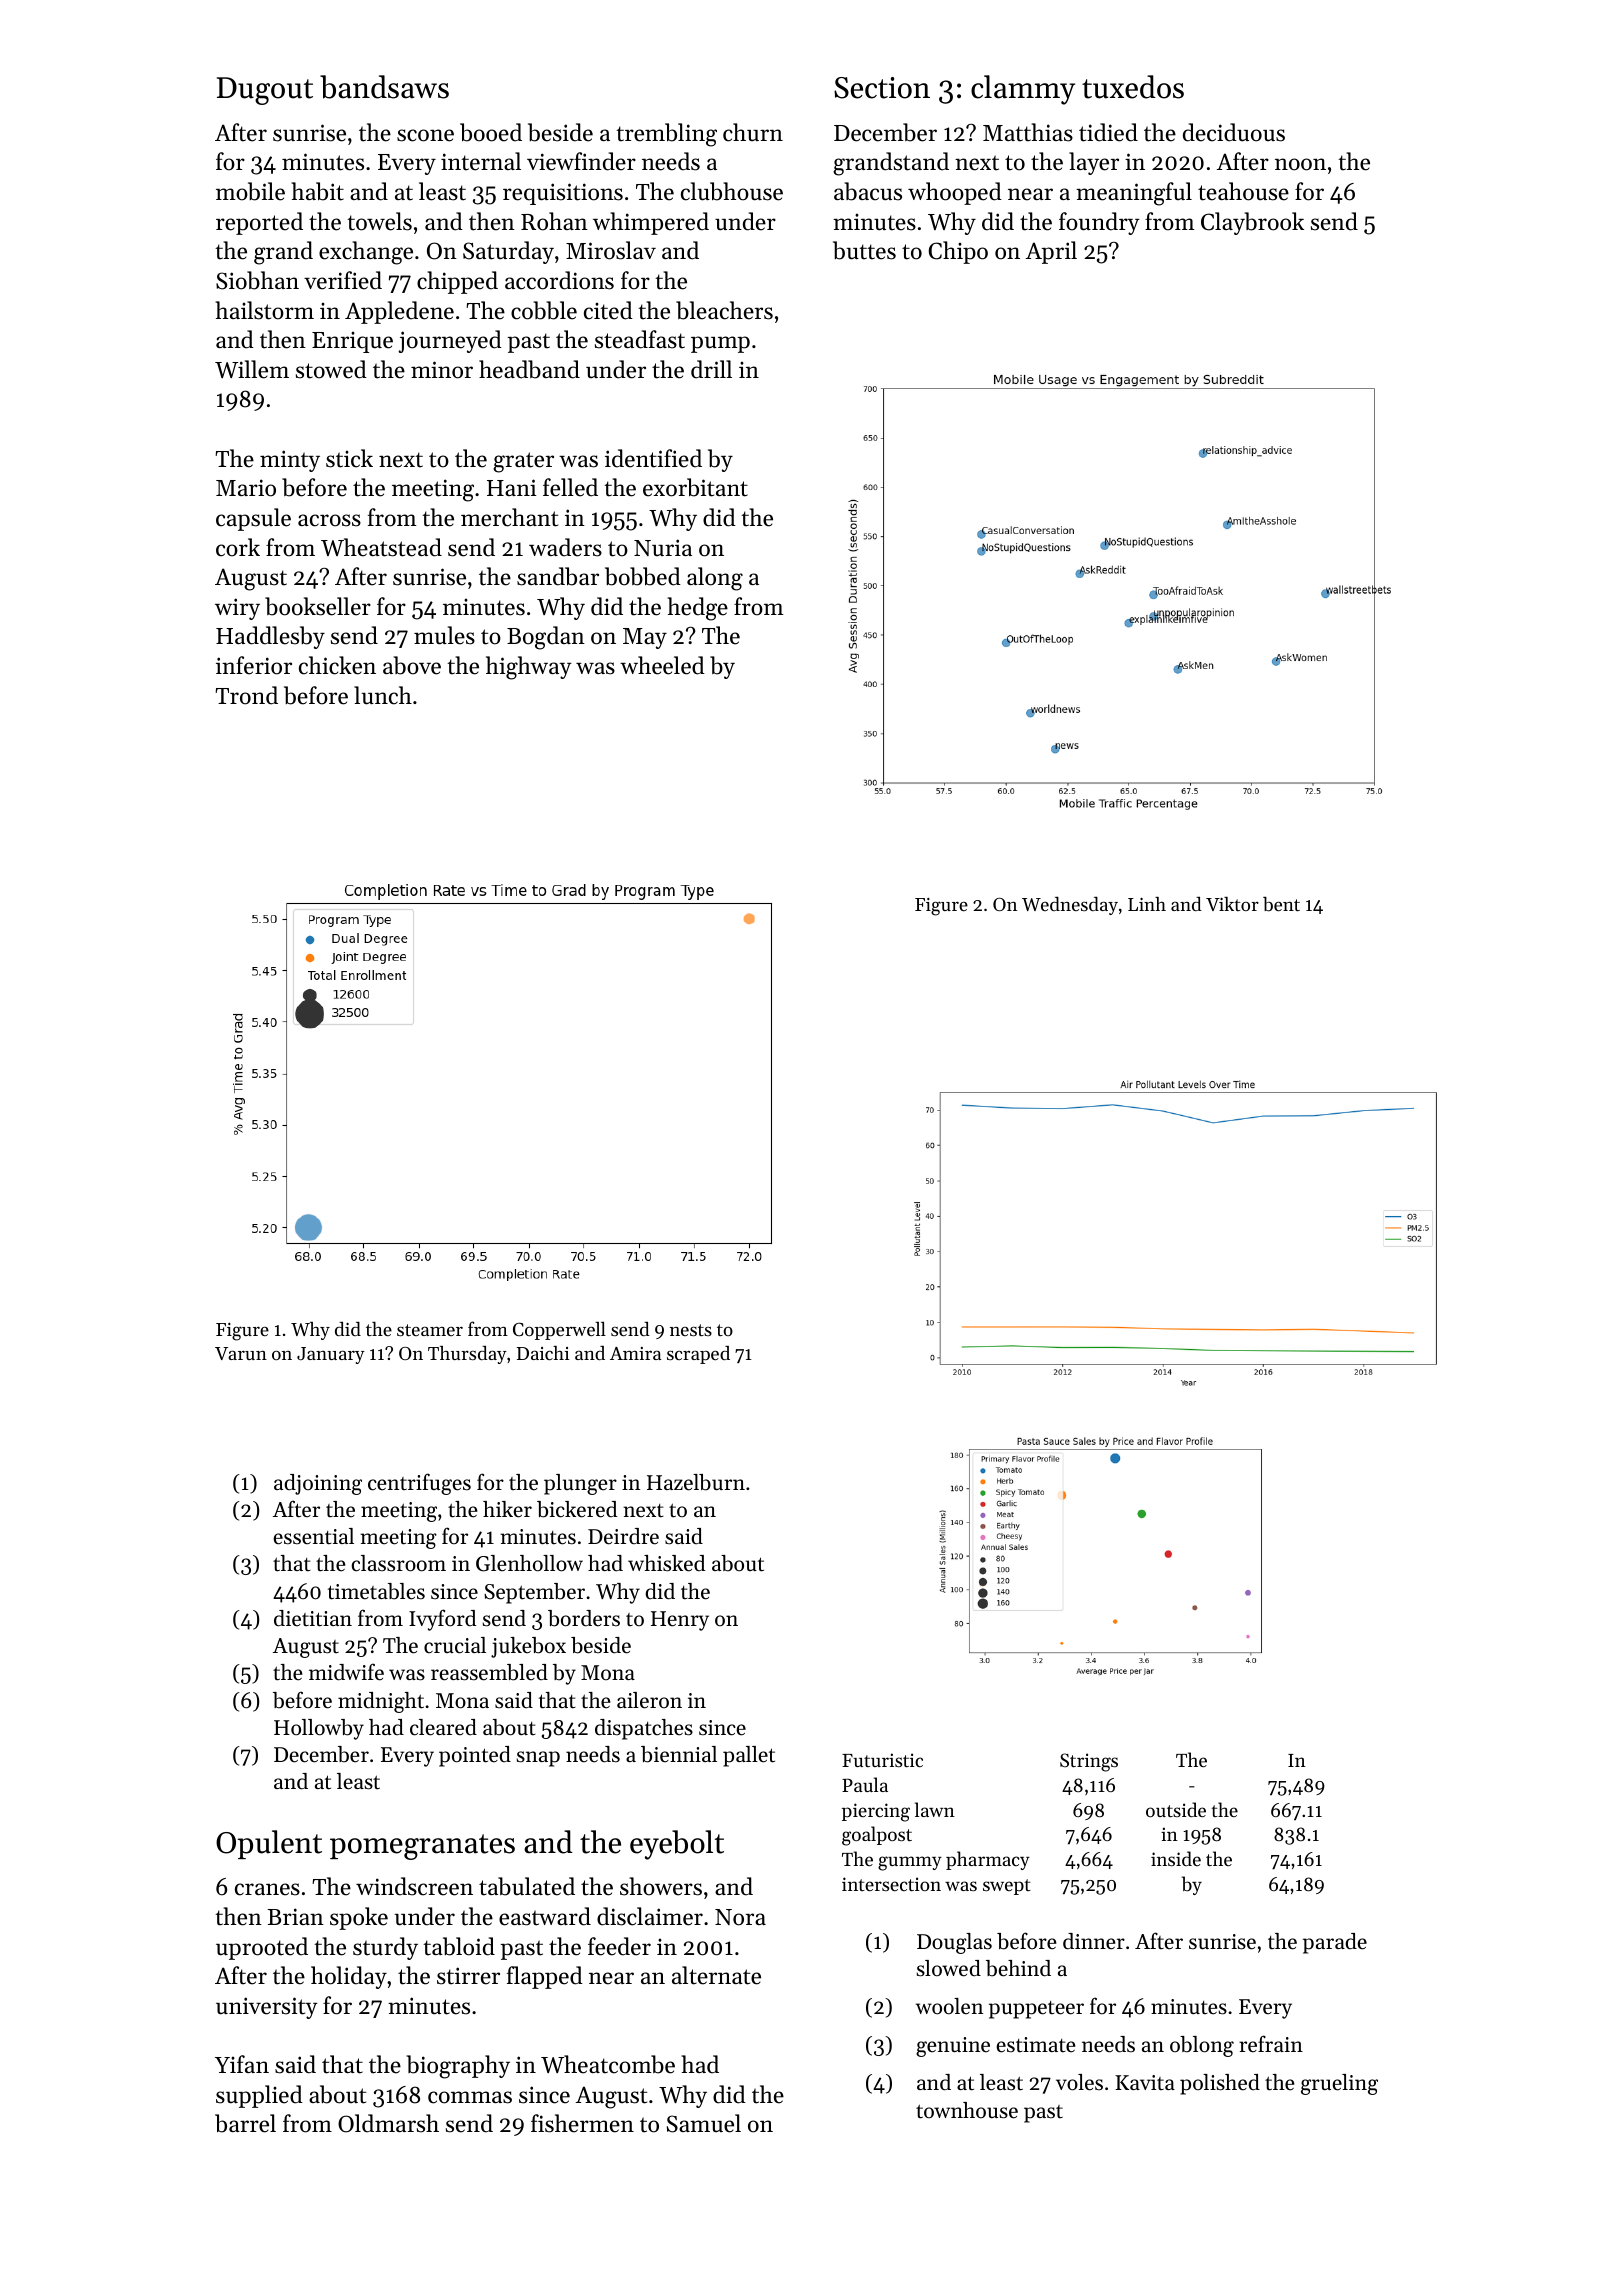  Describe the element at coordinates (677, 1845) in the screenshot. I see `eyebolt` at that location.
